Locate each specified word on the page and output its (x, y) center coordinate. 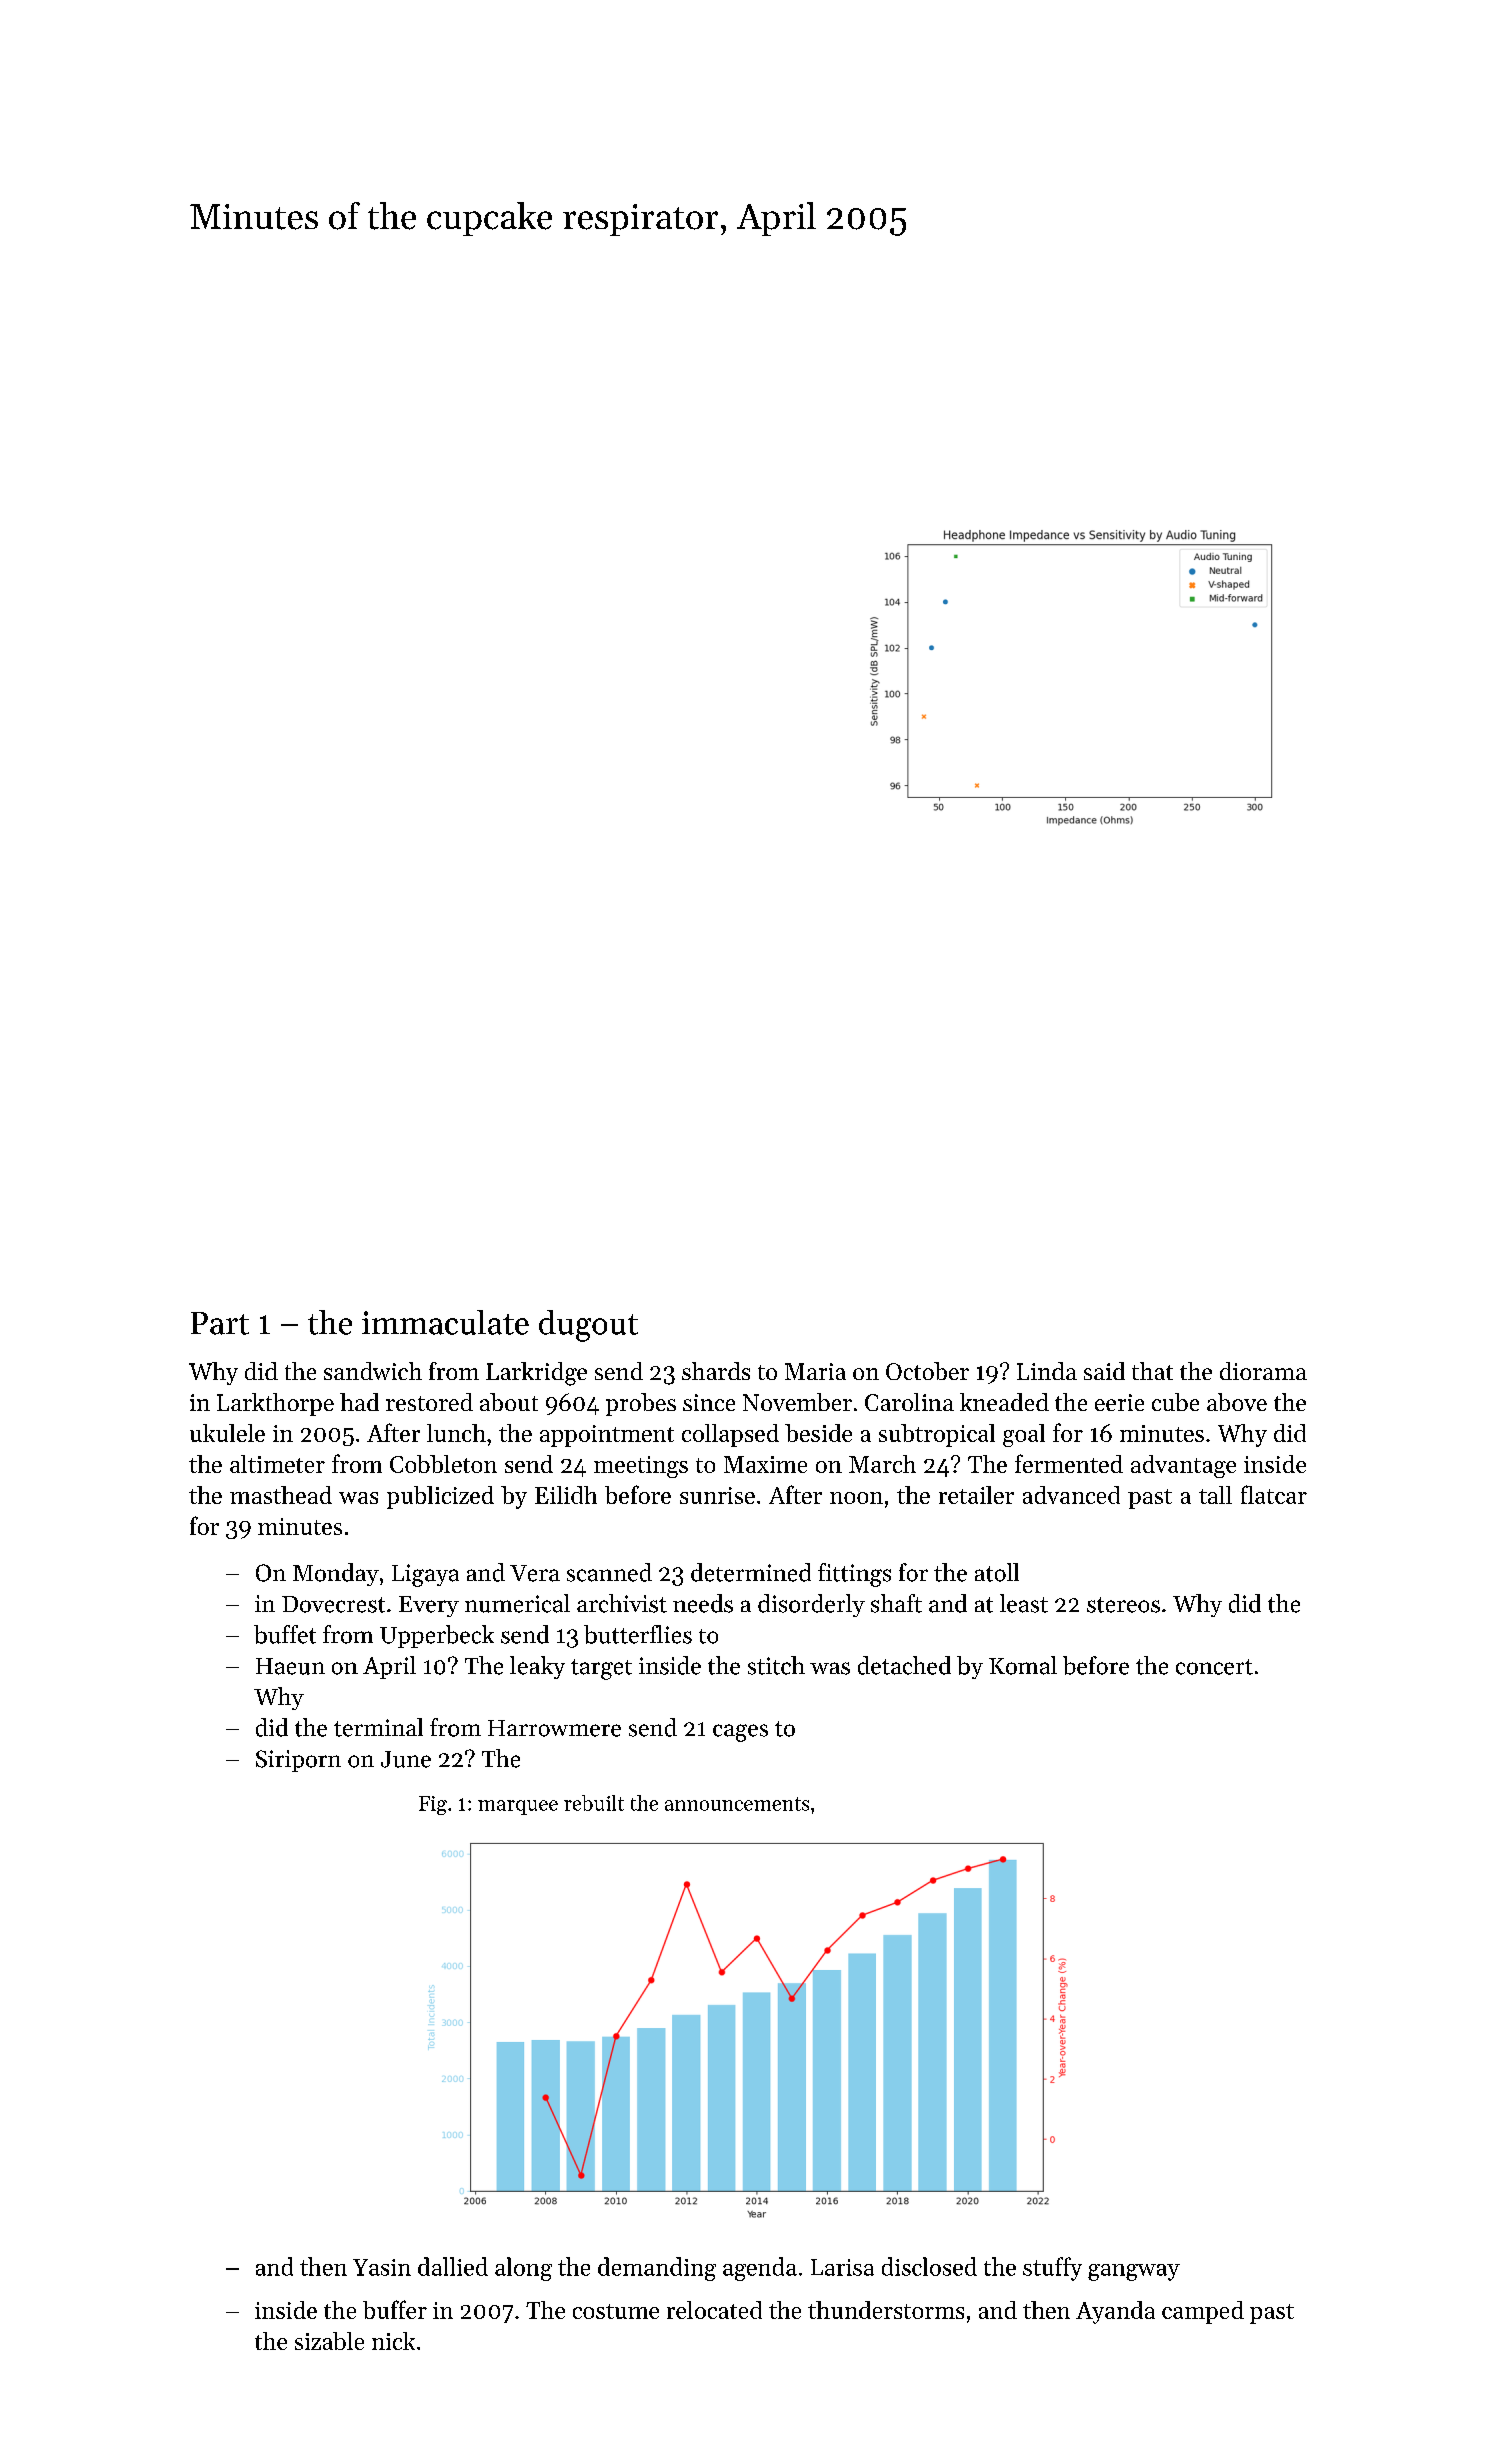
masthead (281, 1495)
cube (1175, 1402)
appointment (607, 1436)
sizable (329, 2341)
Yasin (382, 2267)
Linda (1047, 1371)
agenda (760, 2269)
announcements (737, 1804)
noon (856, 1498)
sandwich (373, 1371)
